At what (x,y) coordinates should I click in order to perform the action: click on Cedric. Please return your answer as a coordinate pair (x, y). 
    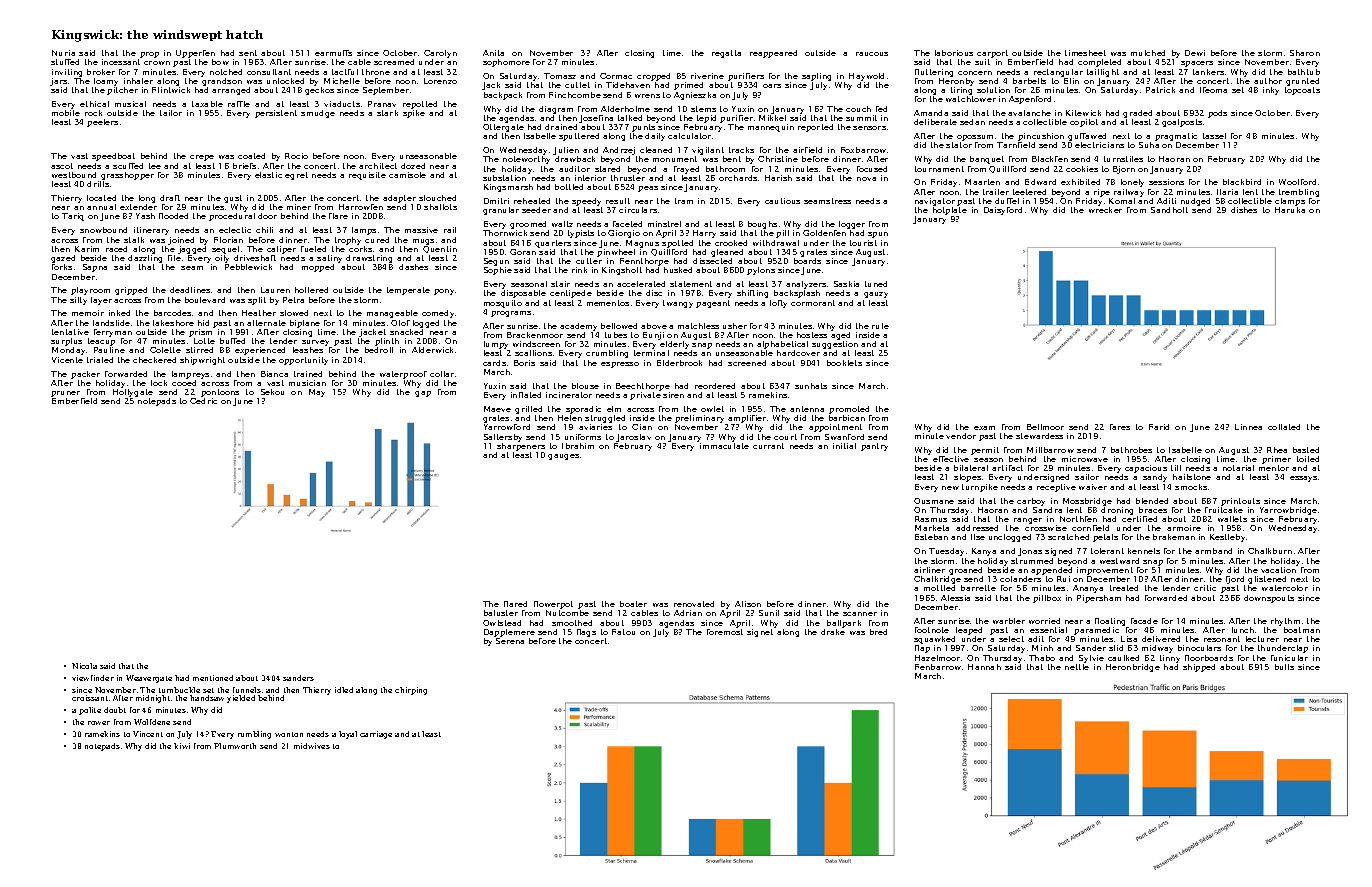
    Looking at the image, I should click on (203, 401).
